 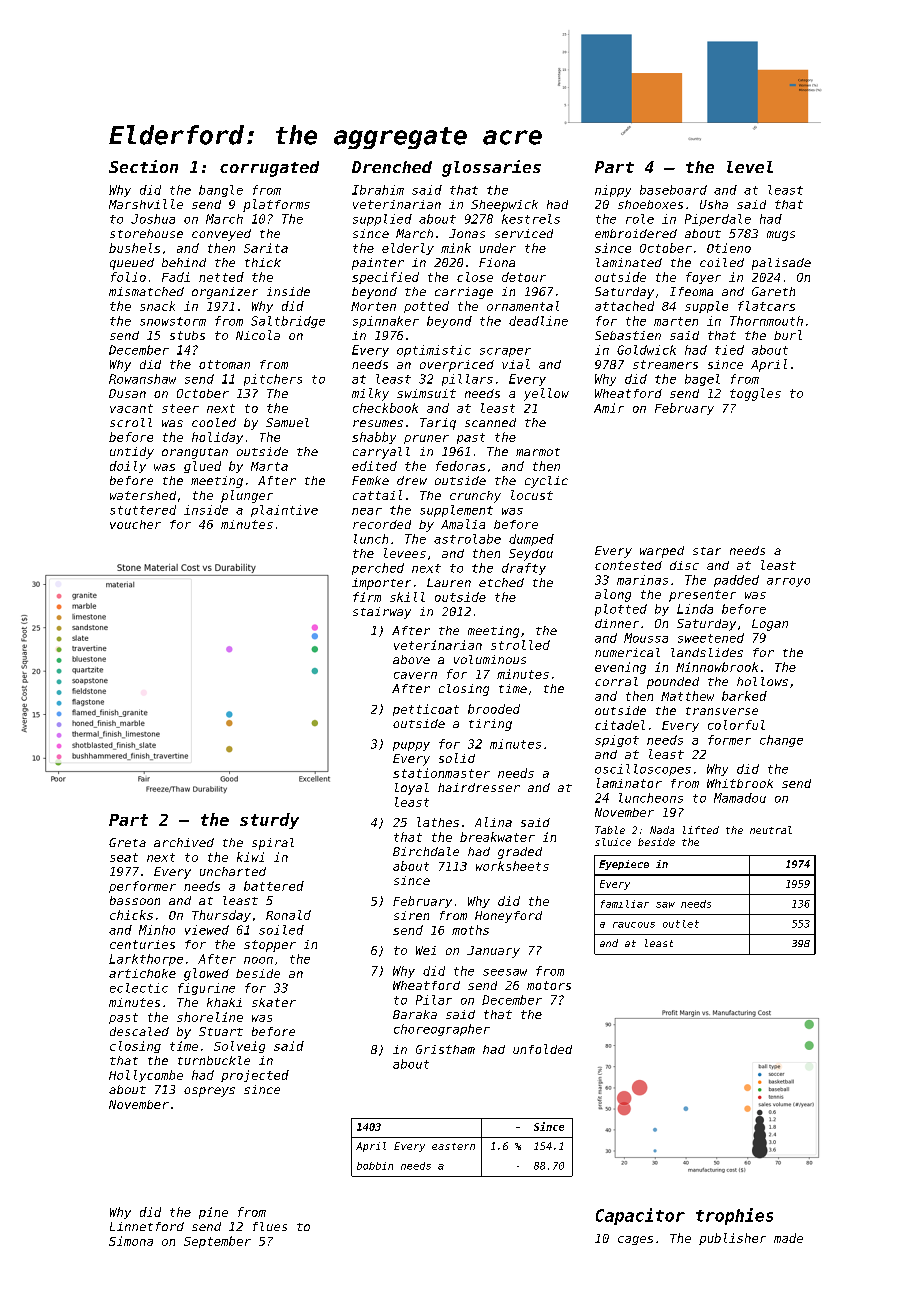 What do you see at coordinates (139, 1031) in the document?
I see `descaled` at bounding box center [139, 1031].
